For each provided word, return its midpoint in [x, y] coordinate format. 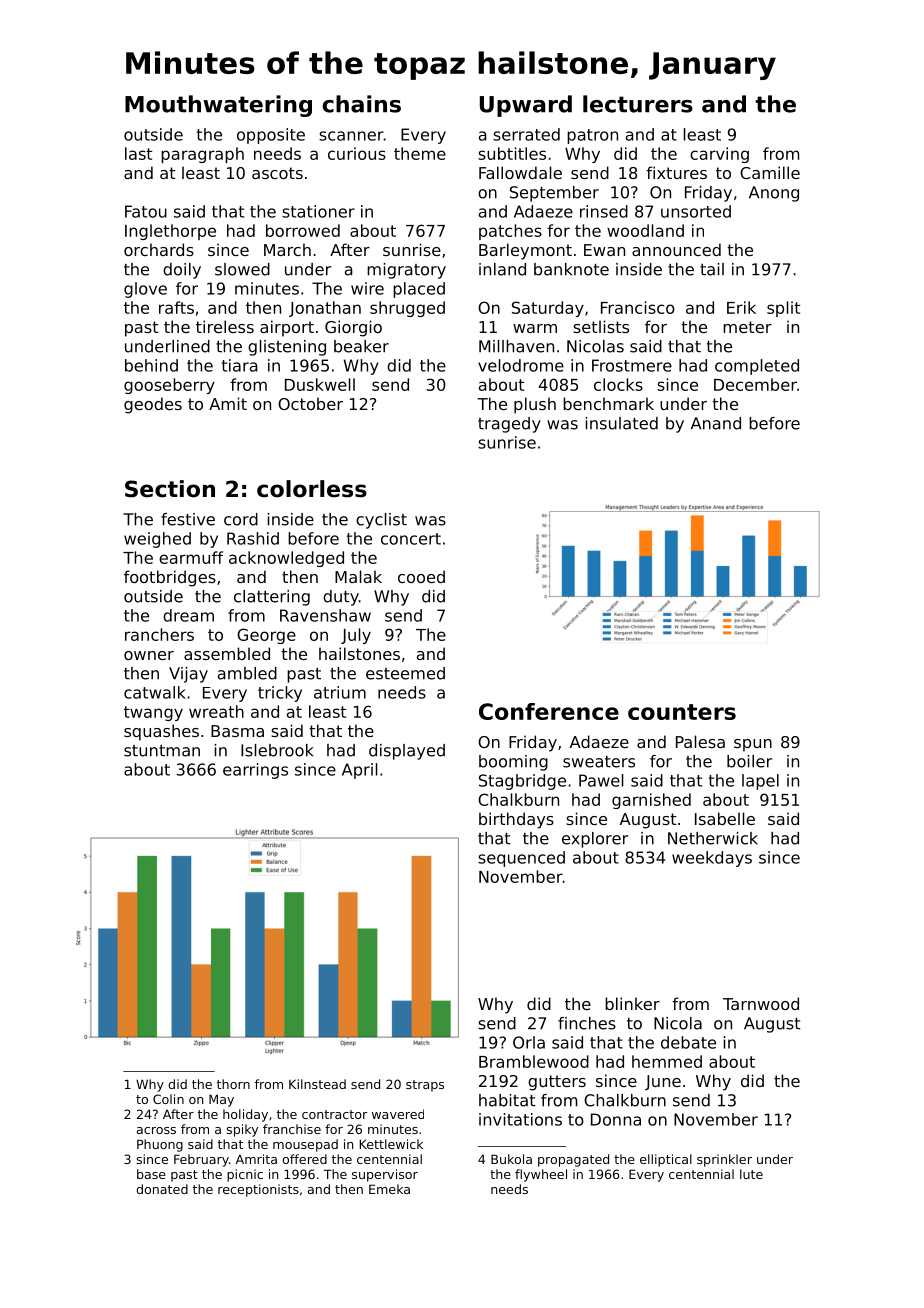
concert [411, 539]
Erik [741, 307]
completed [757, 367]
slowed [242, 269]
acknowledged [286, 559]
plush [535, 405]
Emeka [389, 1189]
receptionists [258, 1190]
